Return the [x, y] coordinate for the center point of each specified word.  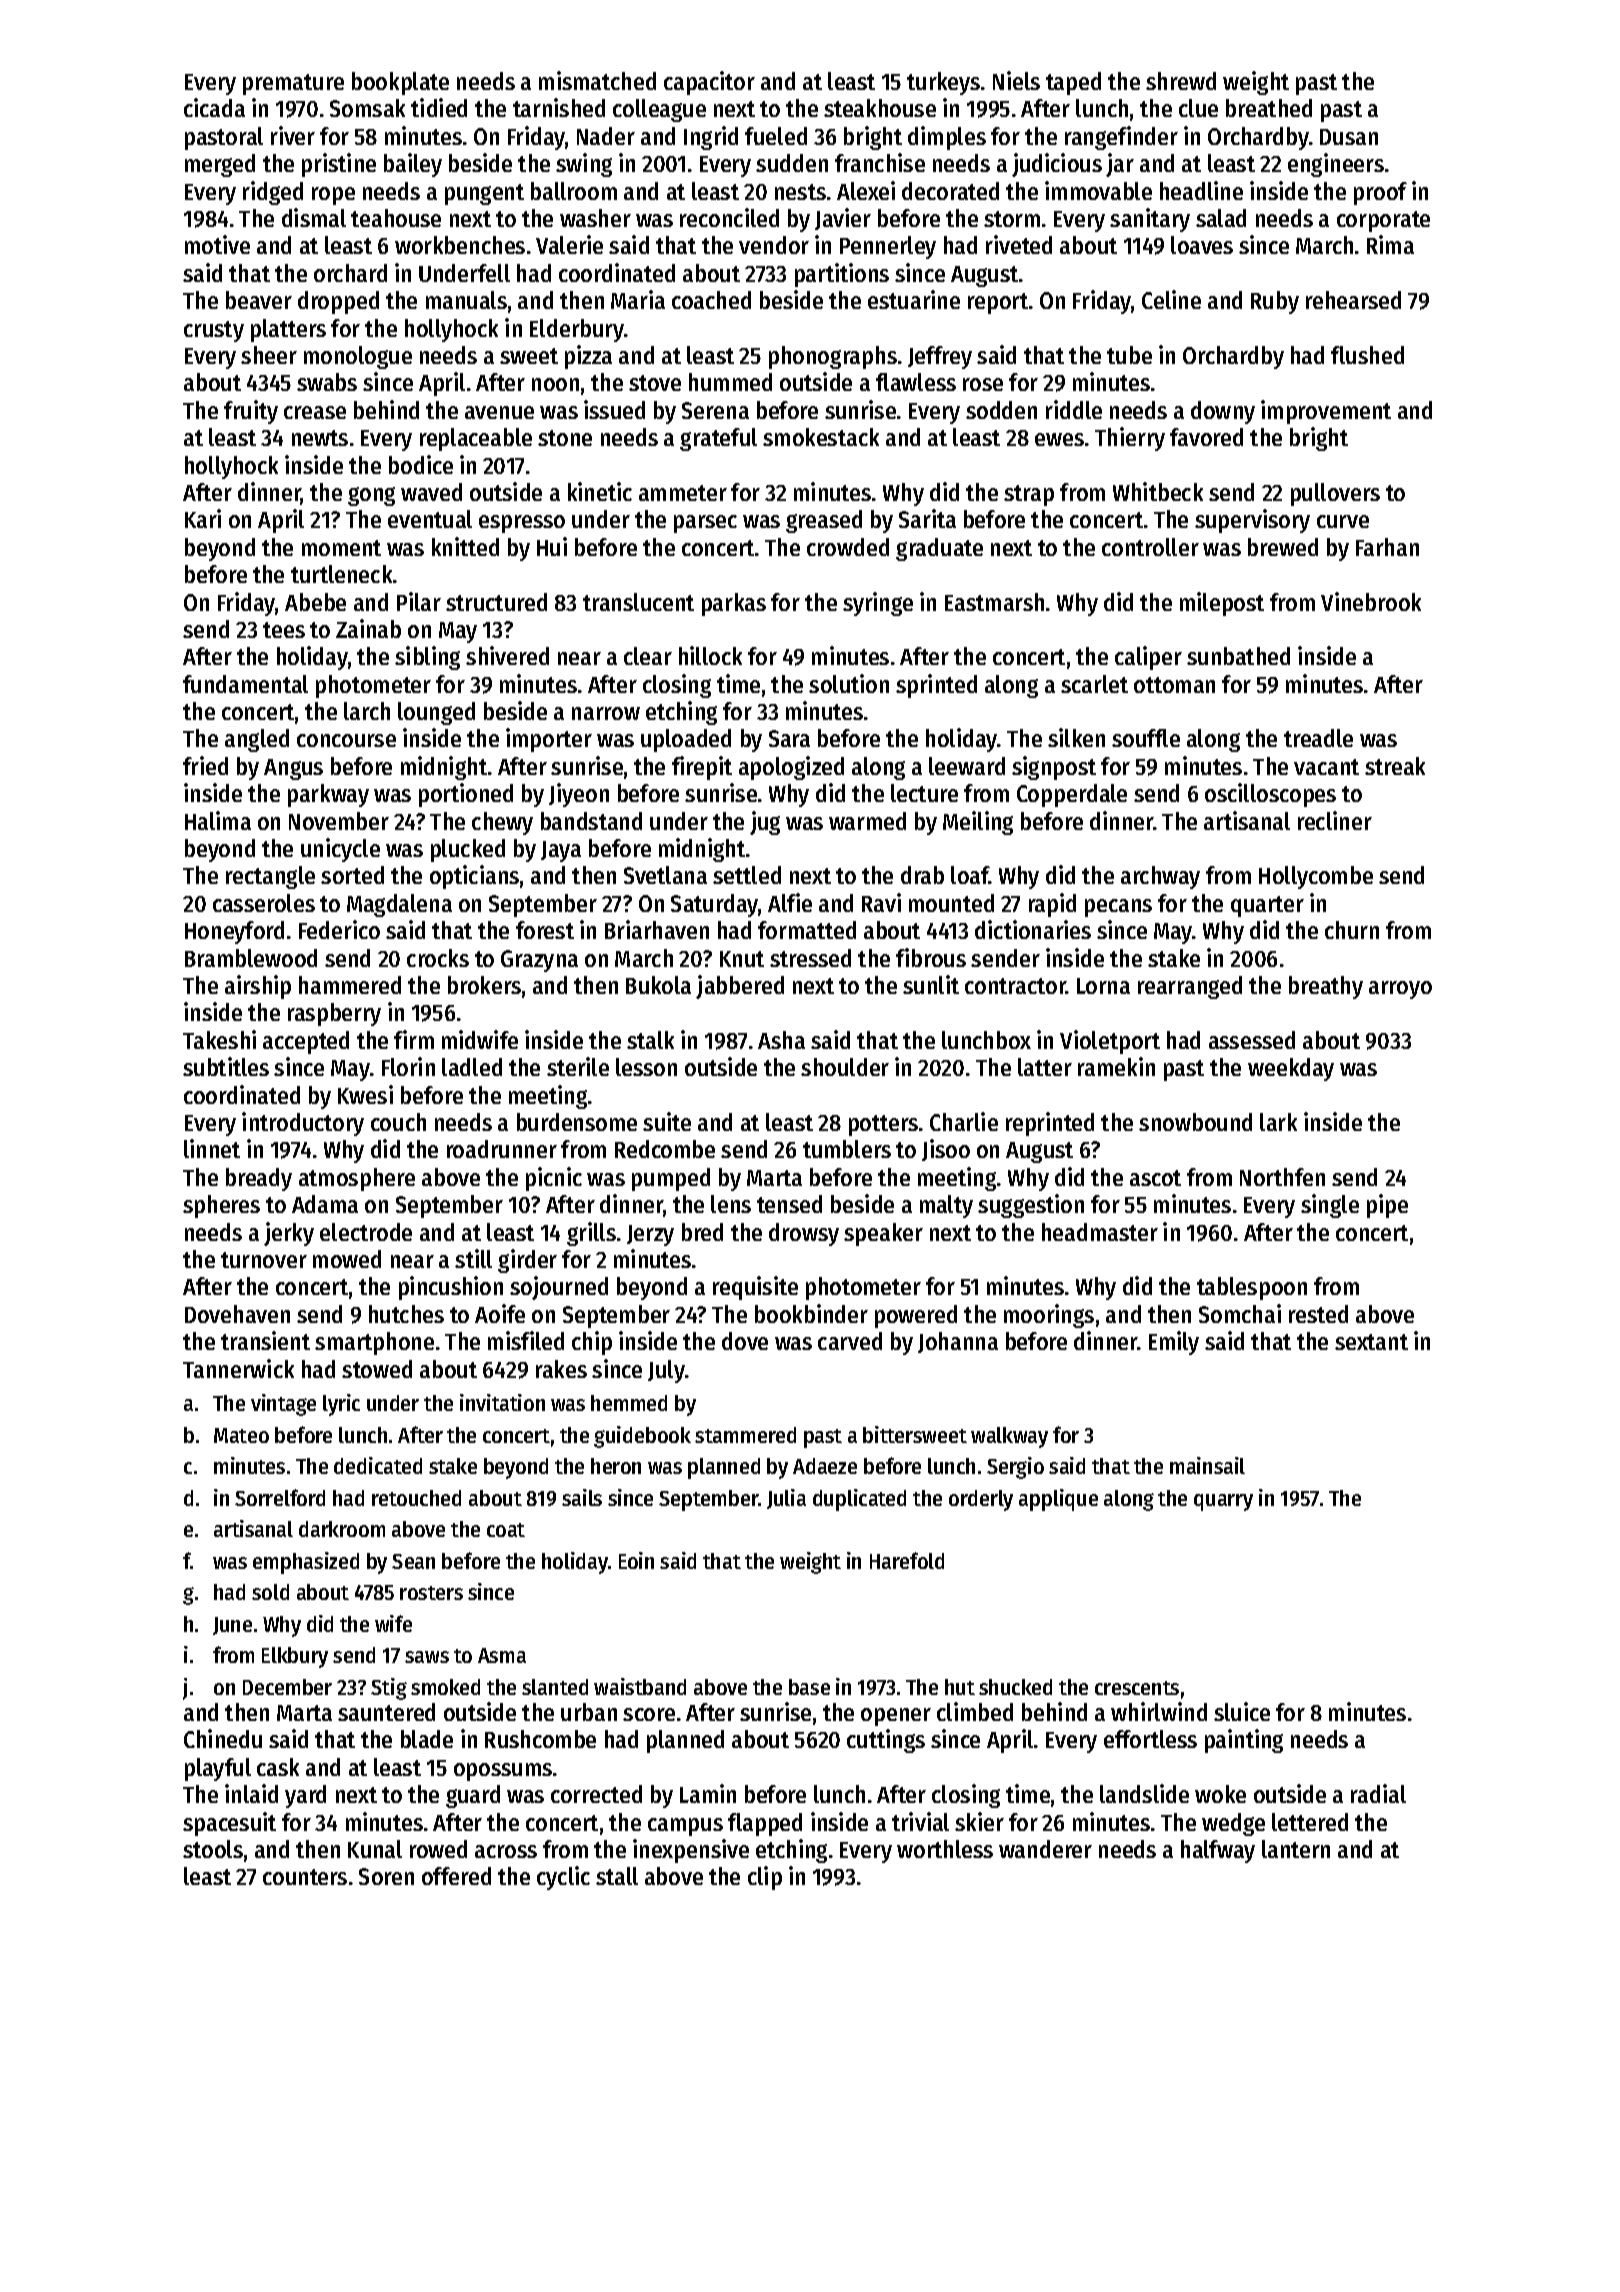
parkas [734, 604]
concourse [346, 740]
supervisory [1252, 521]
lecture [924, 793]
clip [765, 1878]
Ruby [1275, 302]
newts [320, 438]
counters [305, 1877]
